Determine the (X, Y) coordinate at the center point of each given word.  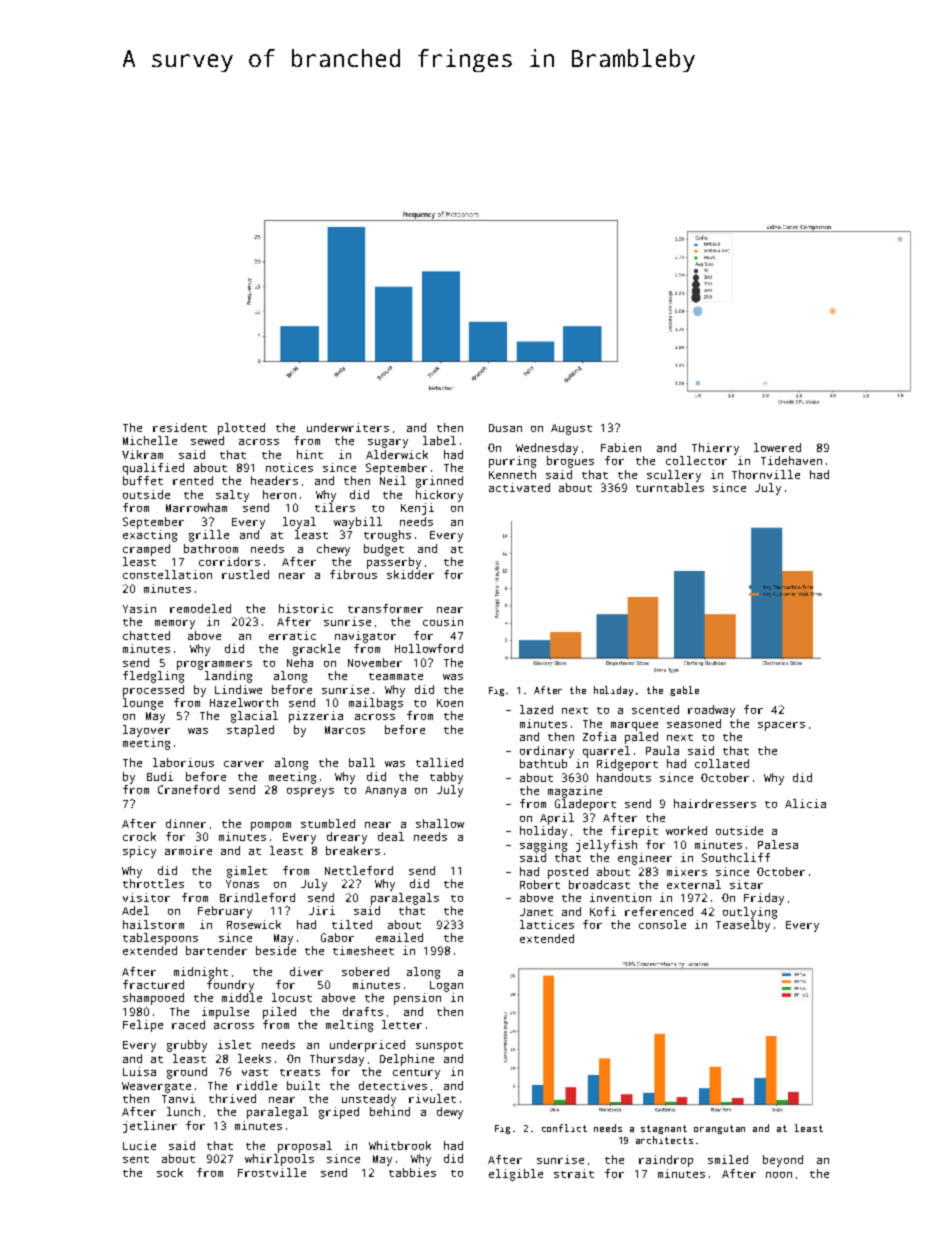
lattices (547, 924)
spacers (781, 726)
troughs (387, 536)
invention (620, 897)
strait (574, 1173)
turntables (670, 487)
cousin (443, 621)
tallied (439, 762)
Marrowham (196, 507)
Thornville (766, 474)
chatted (146, 635)
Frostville (272, 1172)
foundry (230, 986)
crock (139, 836)
